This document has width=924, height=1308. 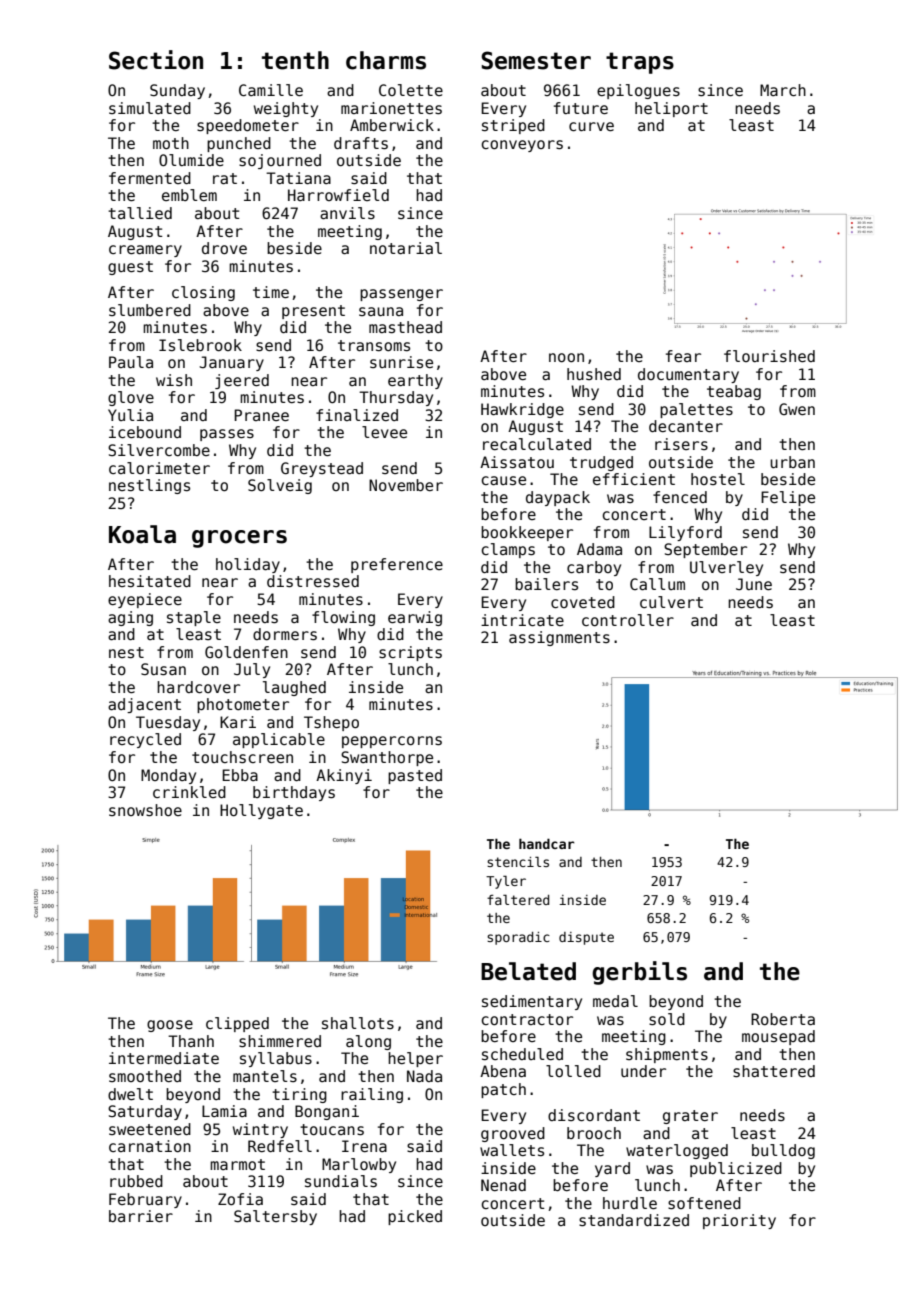 What do you see at coordinates (384, 432) in the document?
I see `levee` at bounding box center [384, 432].
